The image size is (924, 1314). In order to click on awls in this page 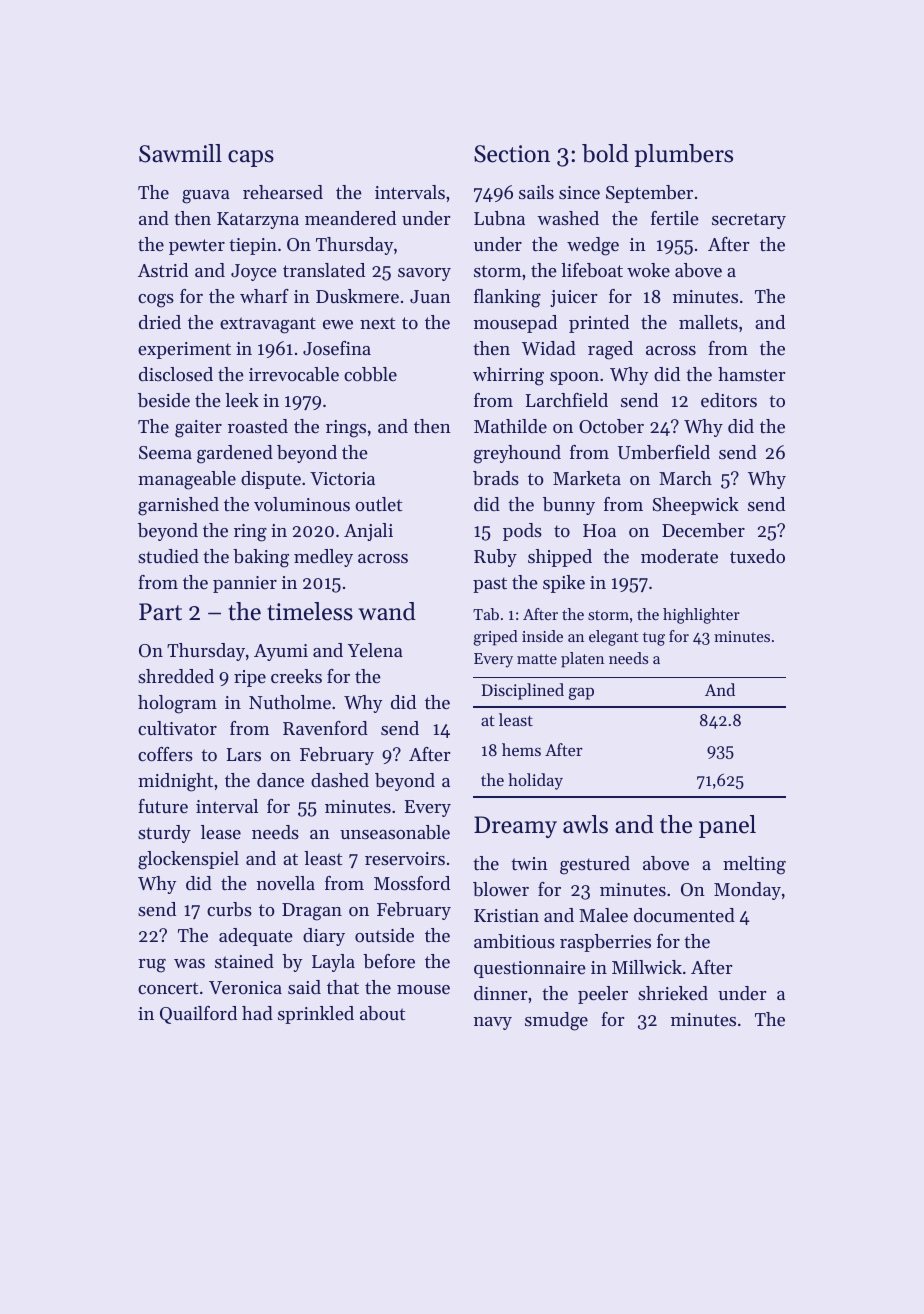, I will do `click(585, 824)`.
